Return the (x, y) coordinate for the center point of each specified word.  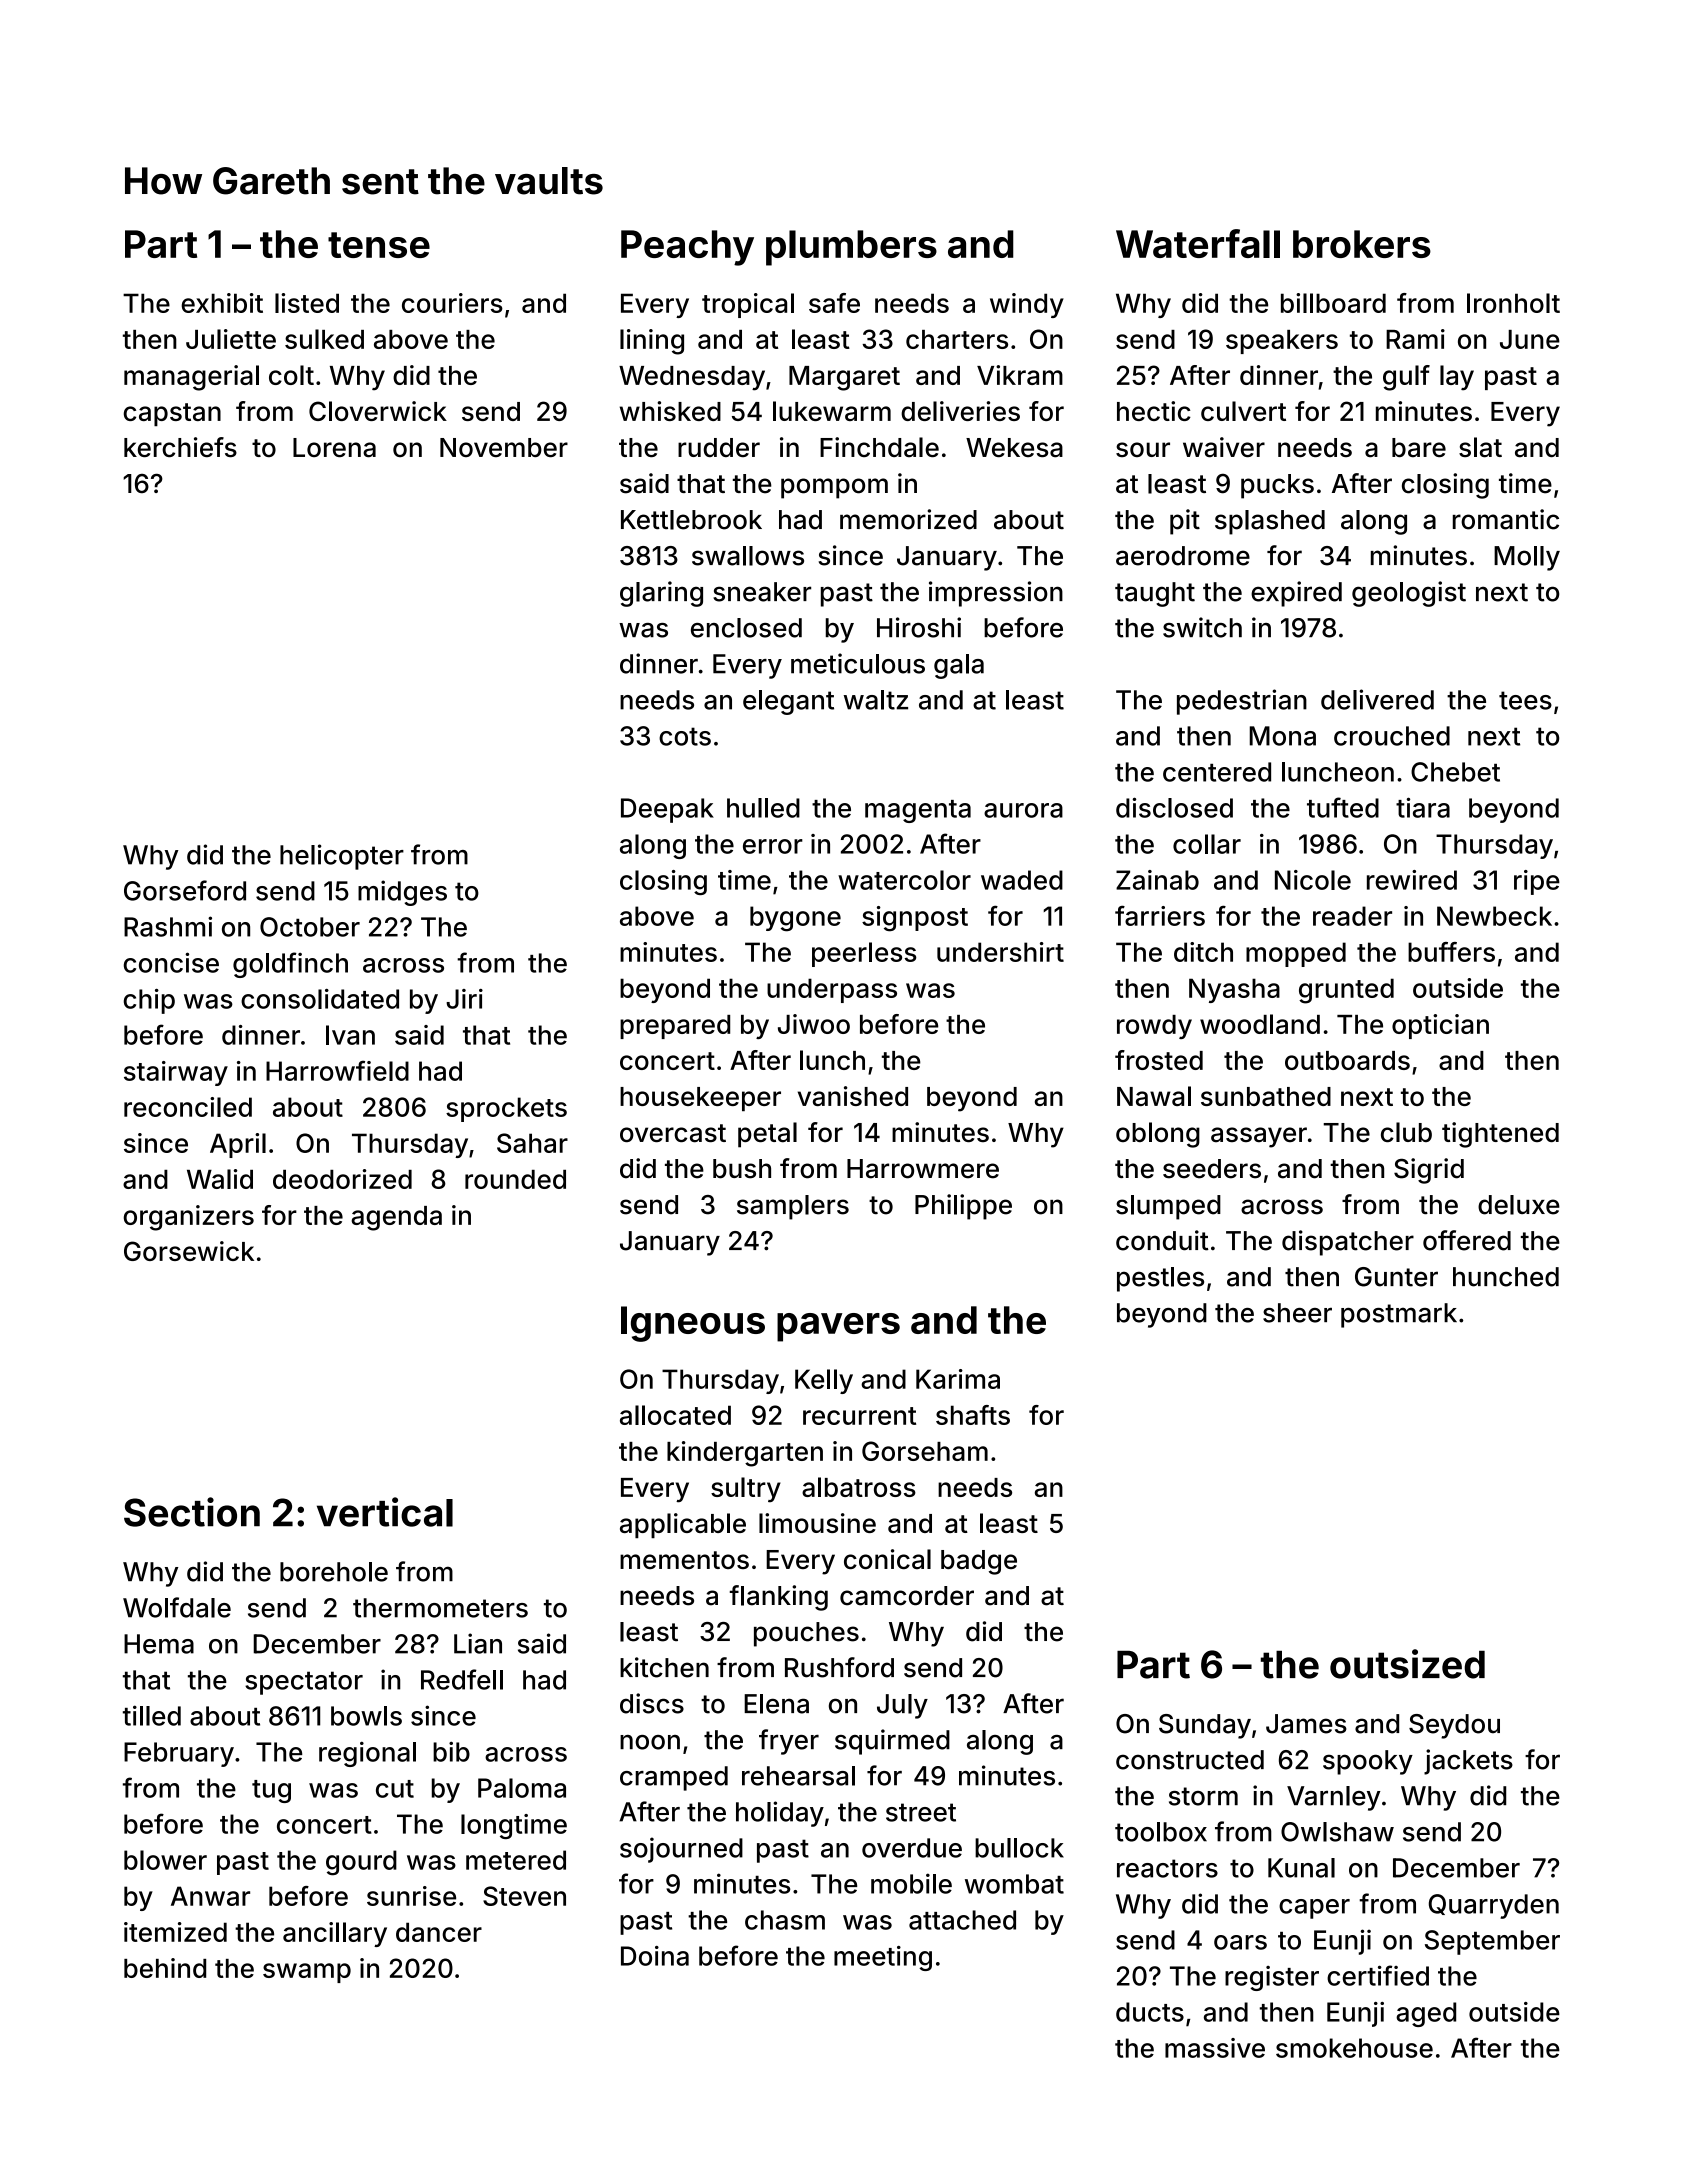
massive (1215, 2048)
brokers (1362, 244)
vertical (385, 1512)
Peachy (687, 248)
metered (516, 1860)
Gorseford (185, 890)
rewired (1412, 880)
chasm (785, 1920)
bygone (795, 919)
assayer (1259, 1137)
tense (379, 245)
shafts (973, 1415)
